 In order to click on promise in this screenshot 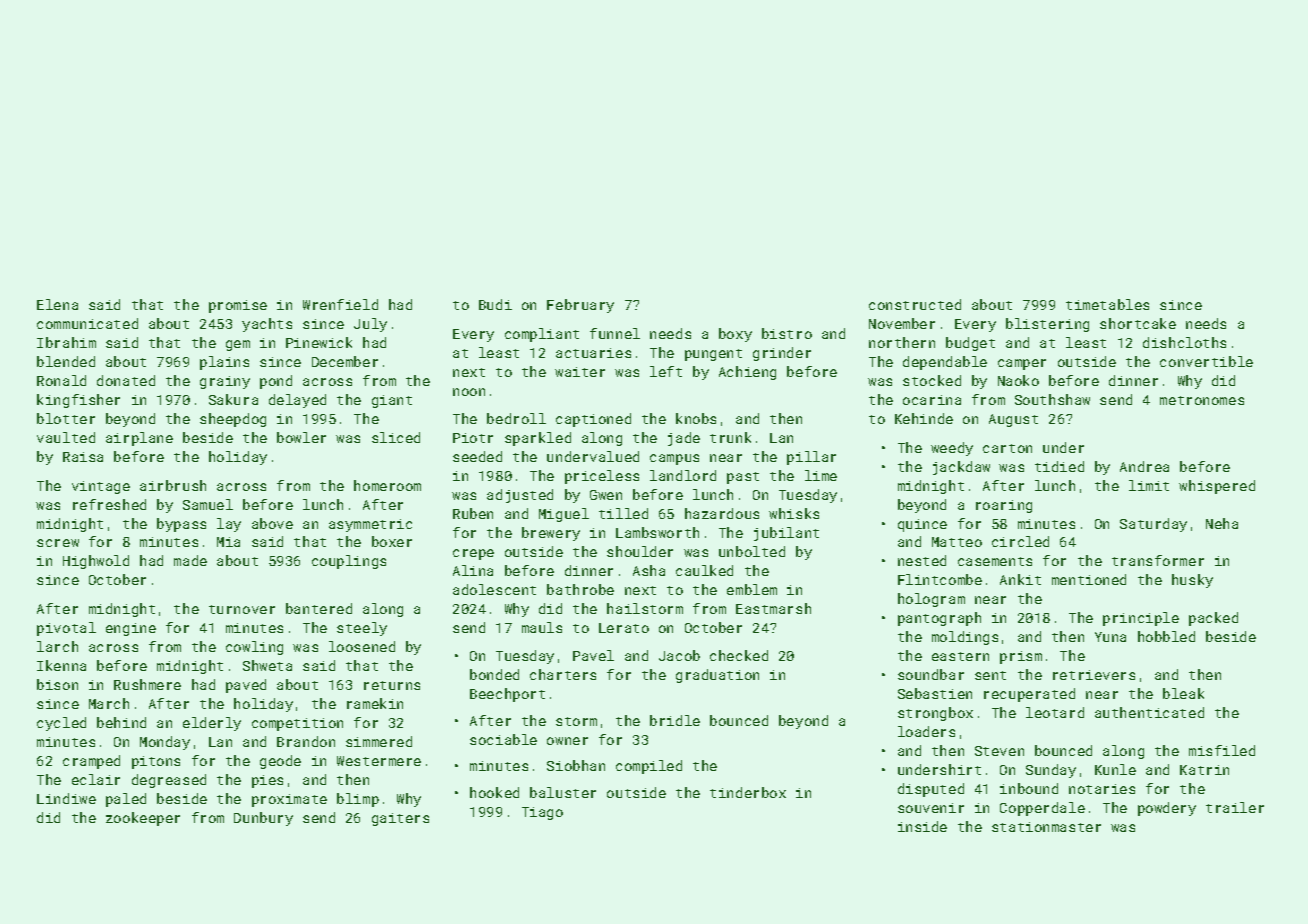, I will do `click(238, 306)`.
